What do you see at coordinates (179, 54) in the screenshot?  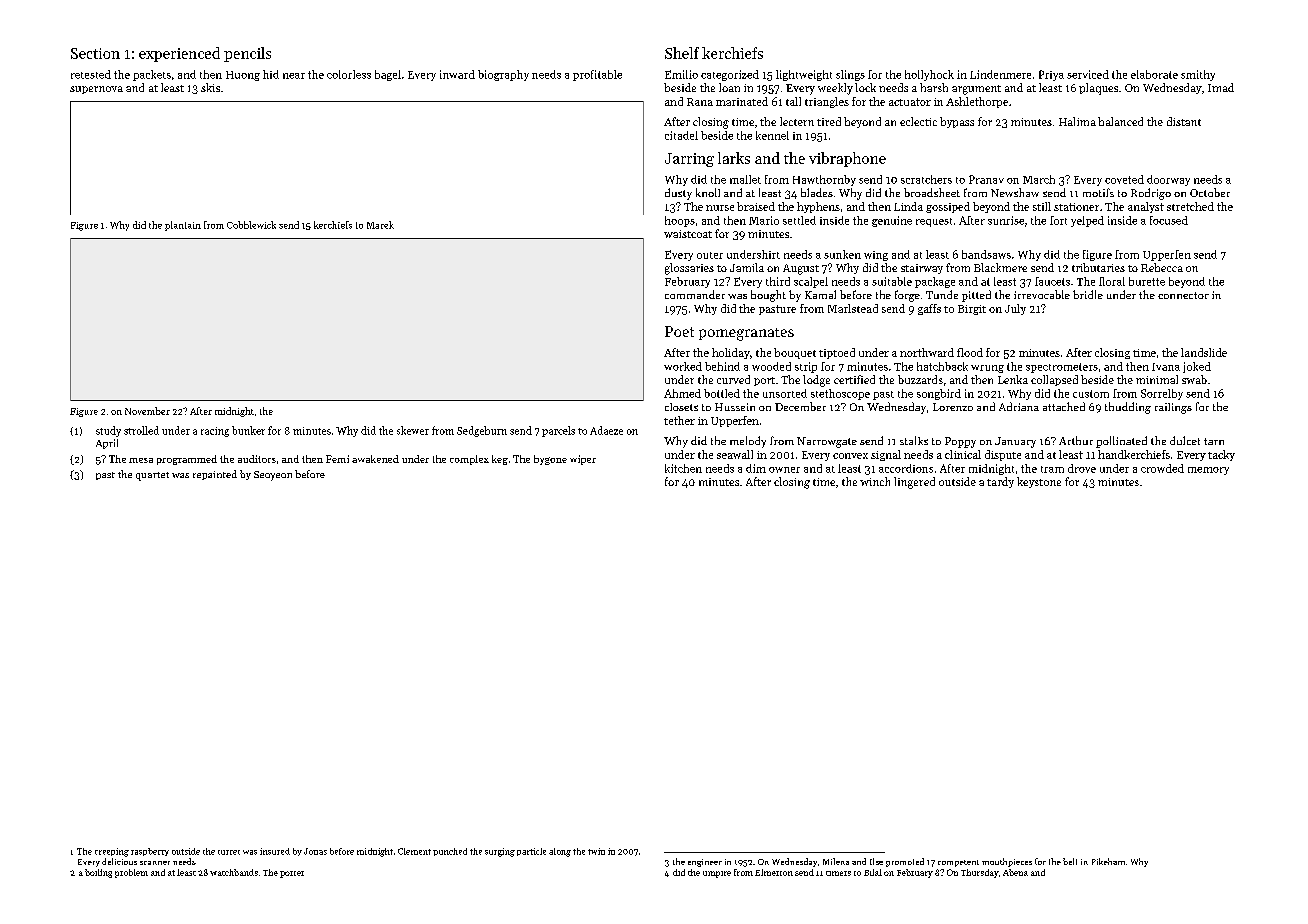 I see `experienced` at bounding box center [179, 54].
